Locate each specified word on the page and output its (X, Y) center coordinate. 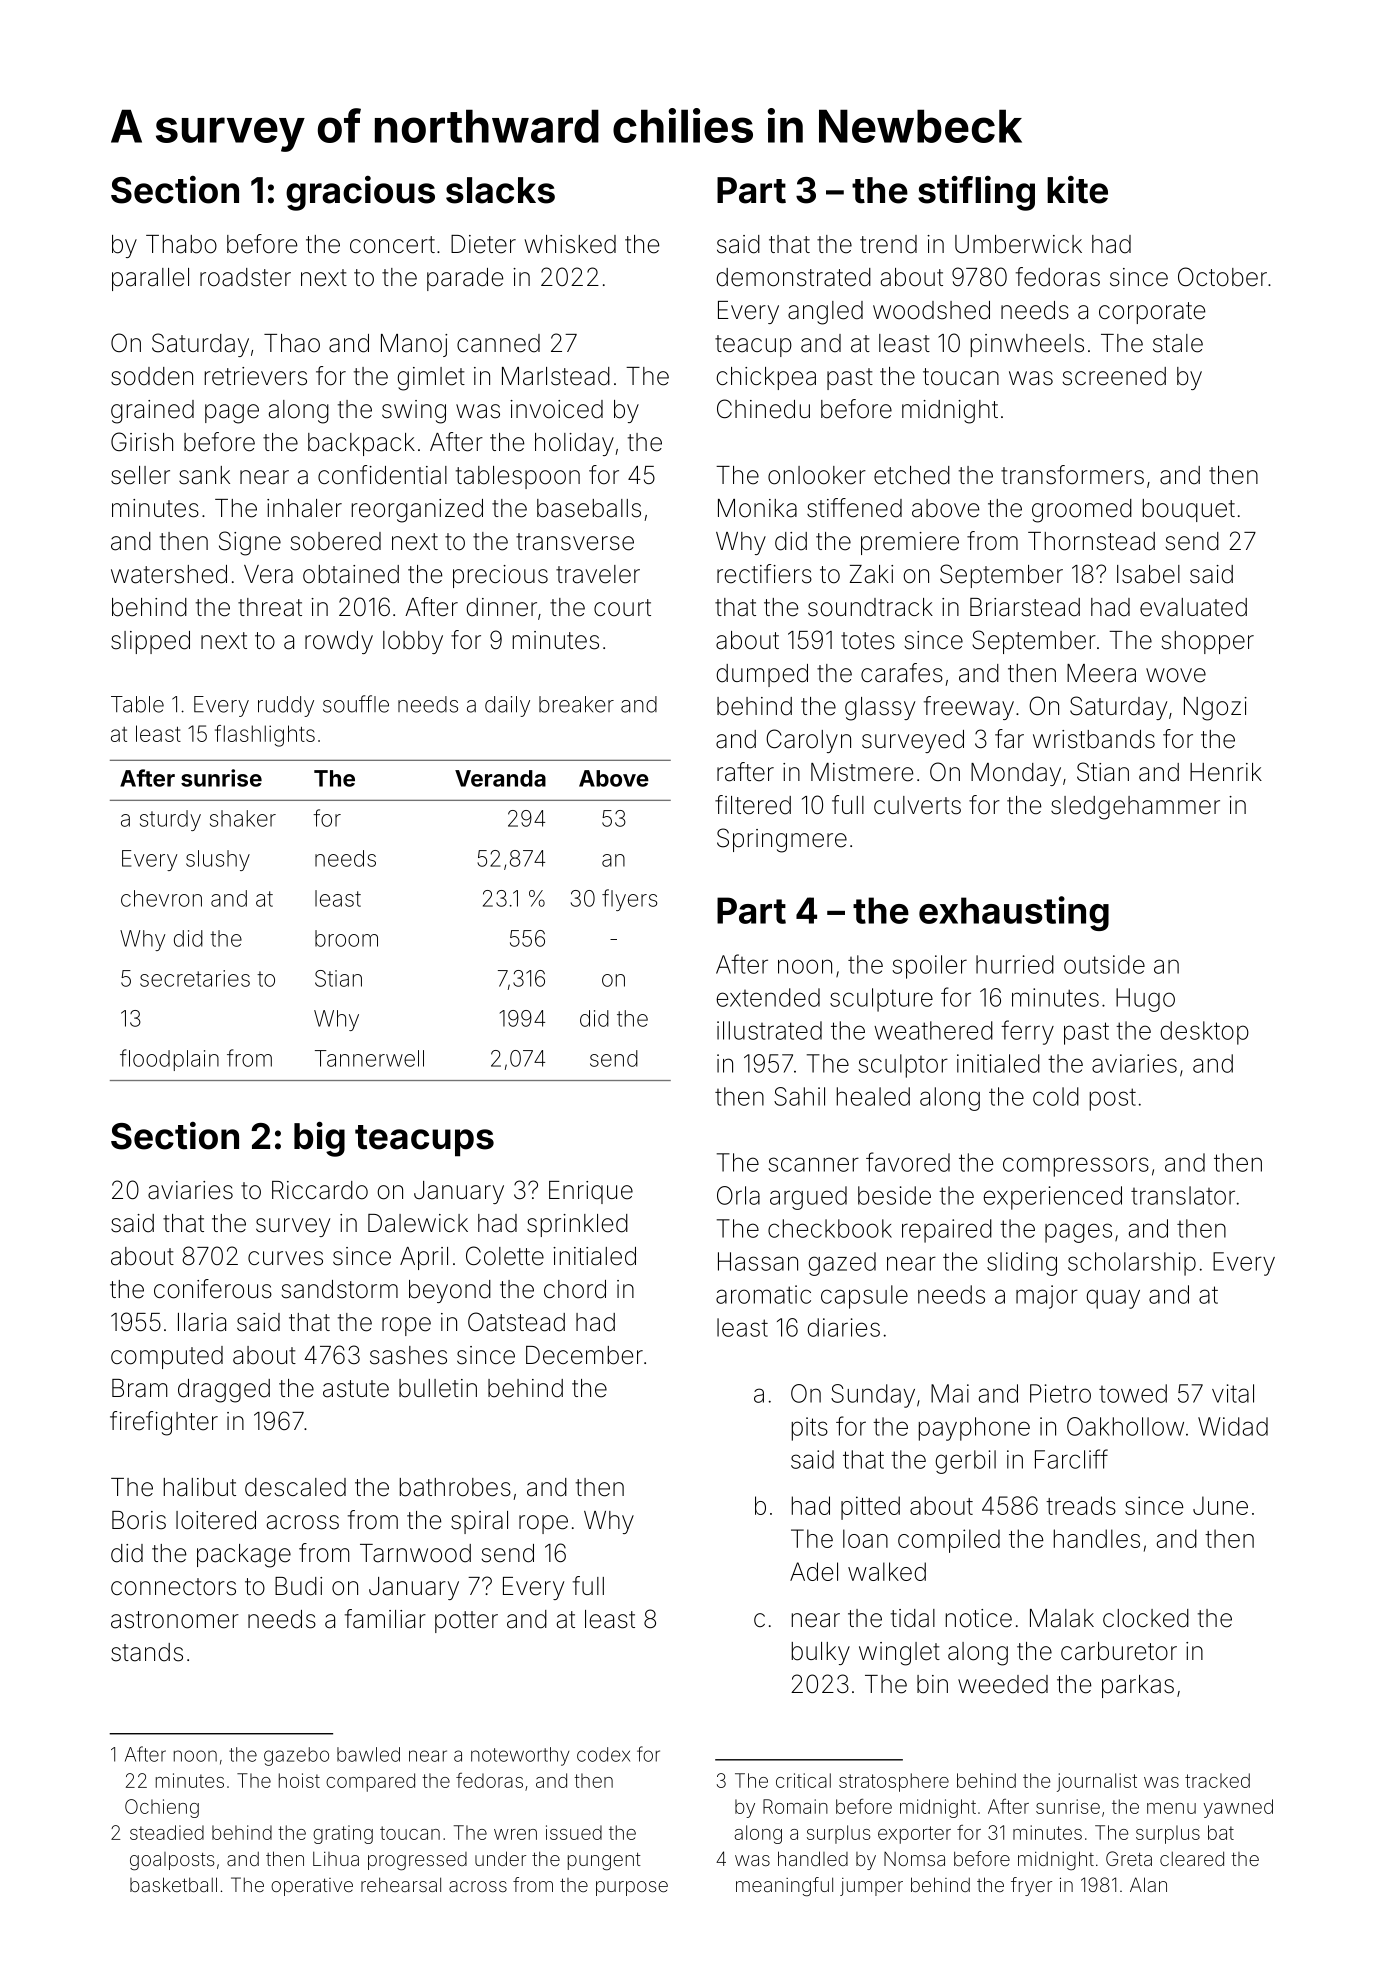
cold (1056, 1096)
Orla (738, 1195)
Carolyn (808, 741)
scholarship (1132, 1264)
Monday (1016, 774)
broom (346, 938)
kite (1077, 190)
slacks (500, 190)
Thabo (181, 244)
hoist (299, 1780)
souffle (356, 704)
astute (356, 1389)
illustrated (769, 1030)
